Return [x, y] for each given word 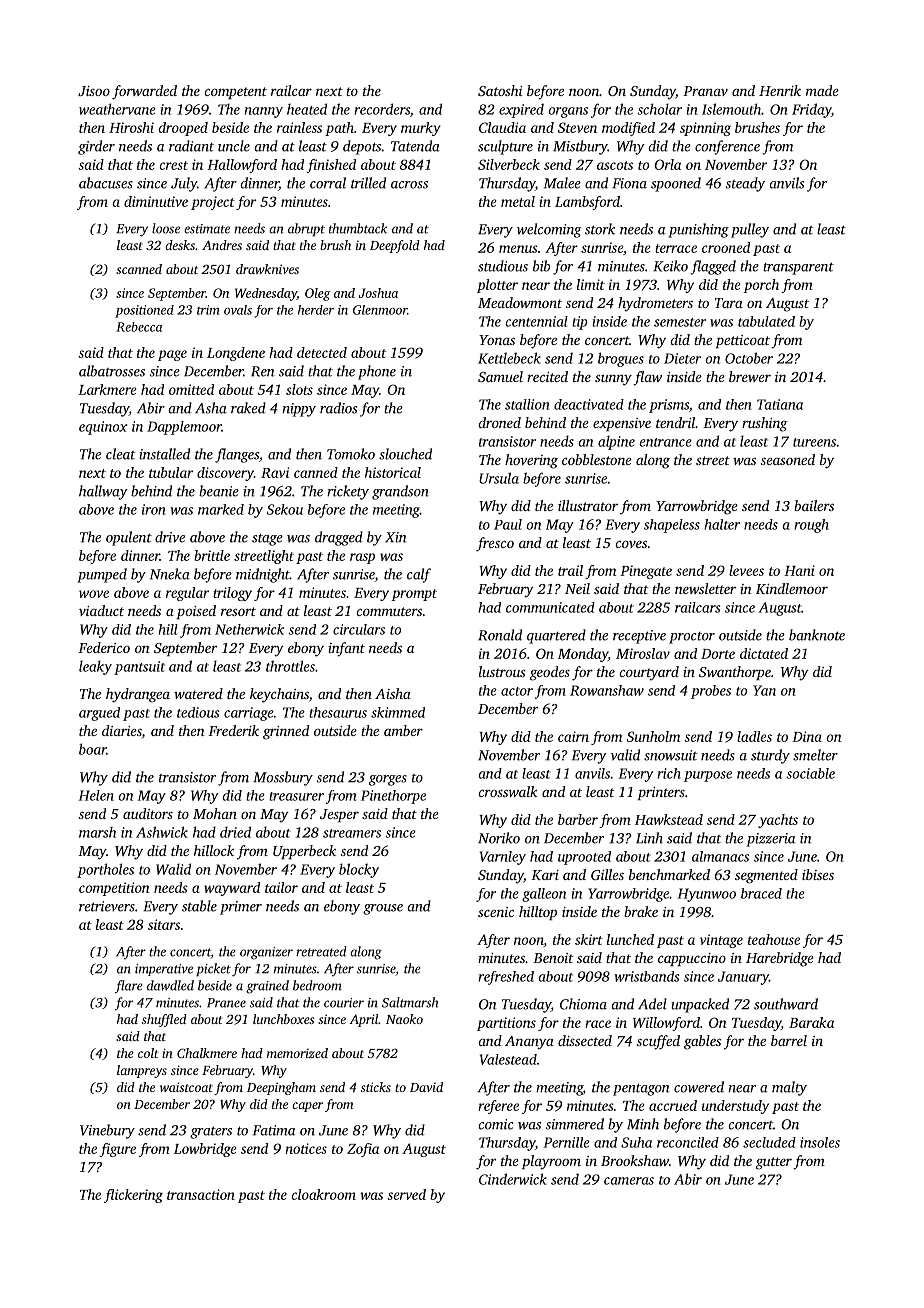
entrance [666, 442]
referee [498, 1107]
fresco [495, 544]
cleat [120, 454]
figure [117, 1150]
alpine [616, 442]
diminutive [156, 201]
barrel [789, 1040]
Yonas [497, 340]
